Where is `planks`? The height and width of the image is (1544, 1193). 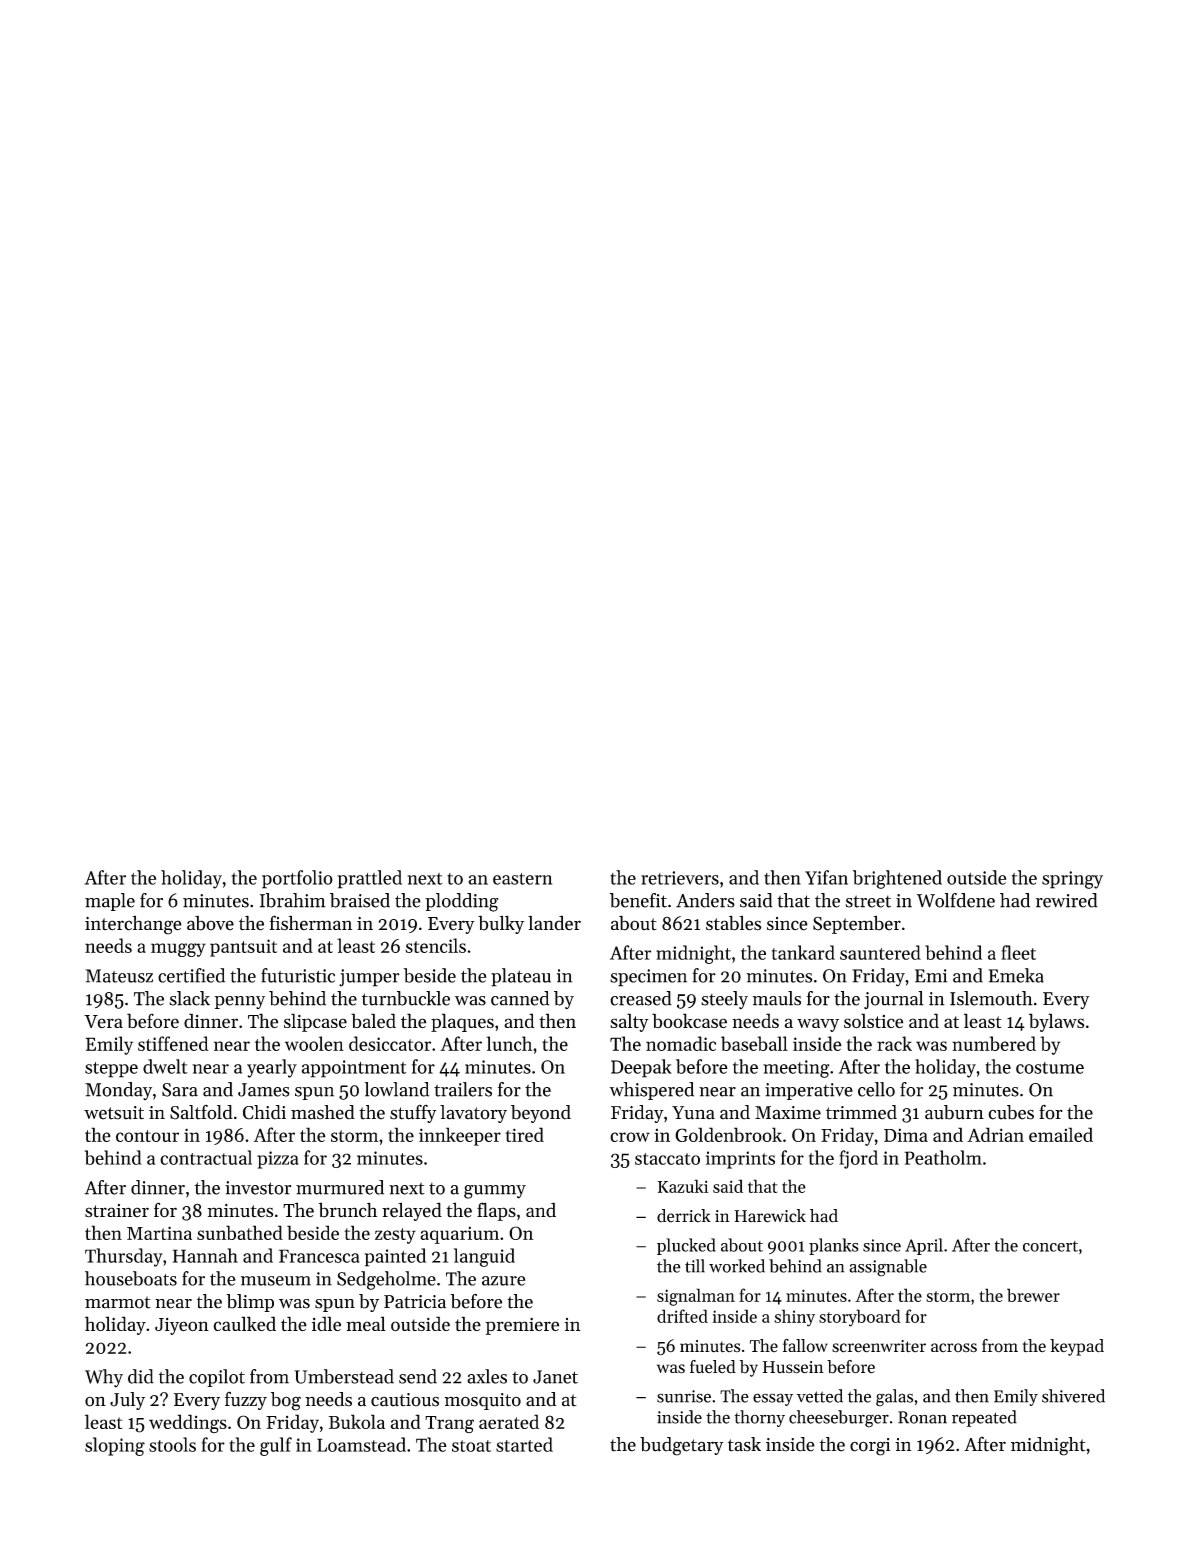 planks is located at coordinates (834, 1246).
